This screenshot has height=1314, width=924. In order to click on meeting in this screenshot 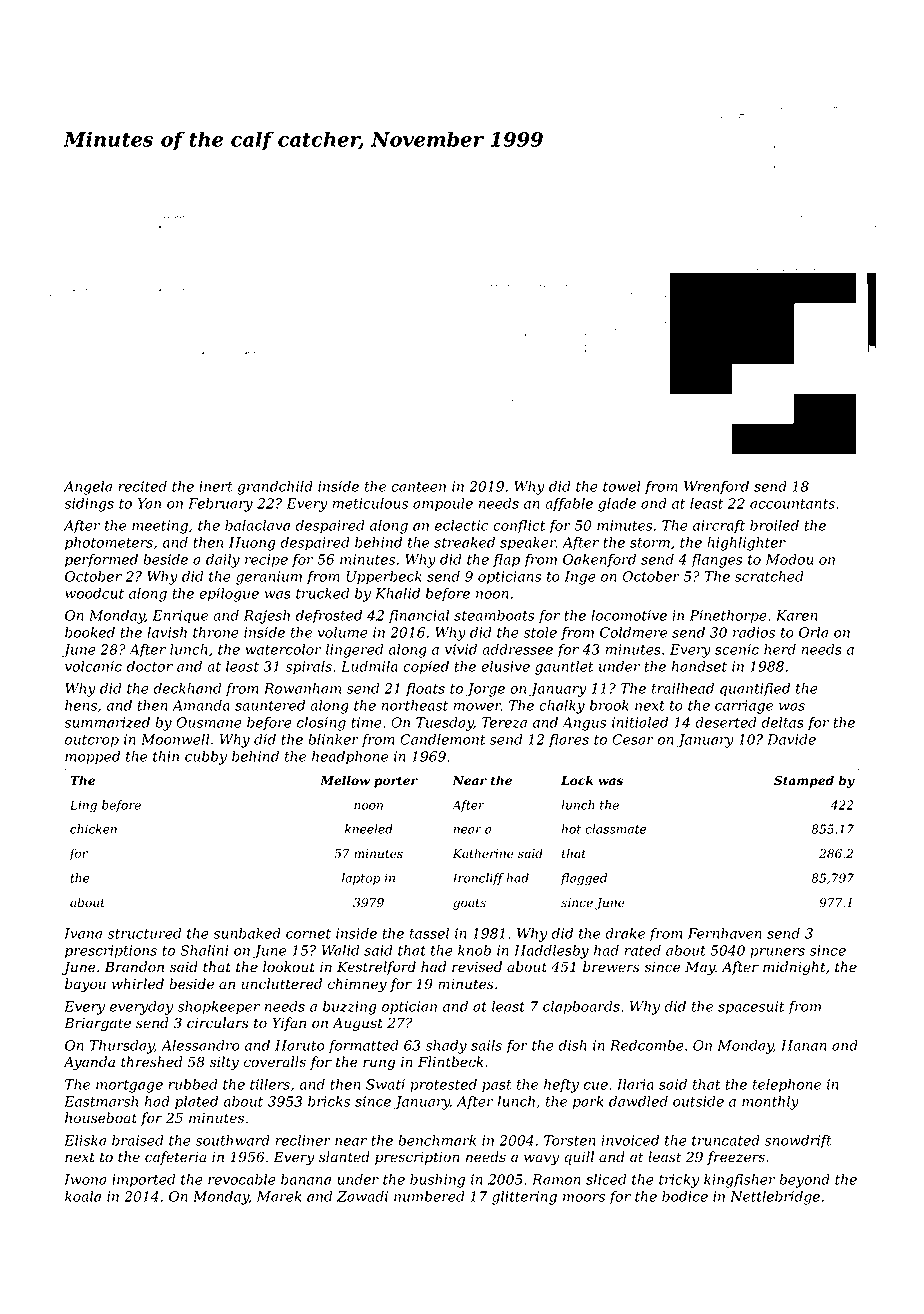, I will do `click(160, 527)`.
